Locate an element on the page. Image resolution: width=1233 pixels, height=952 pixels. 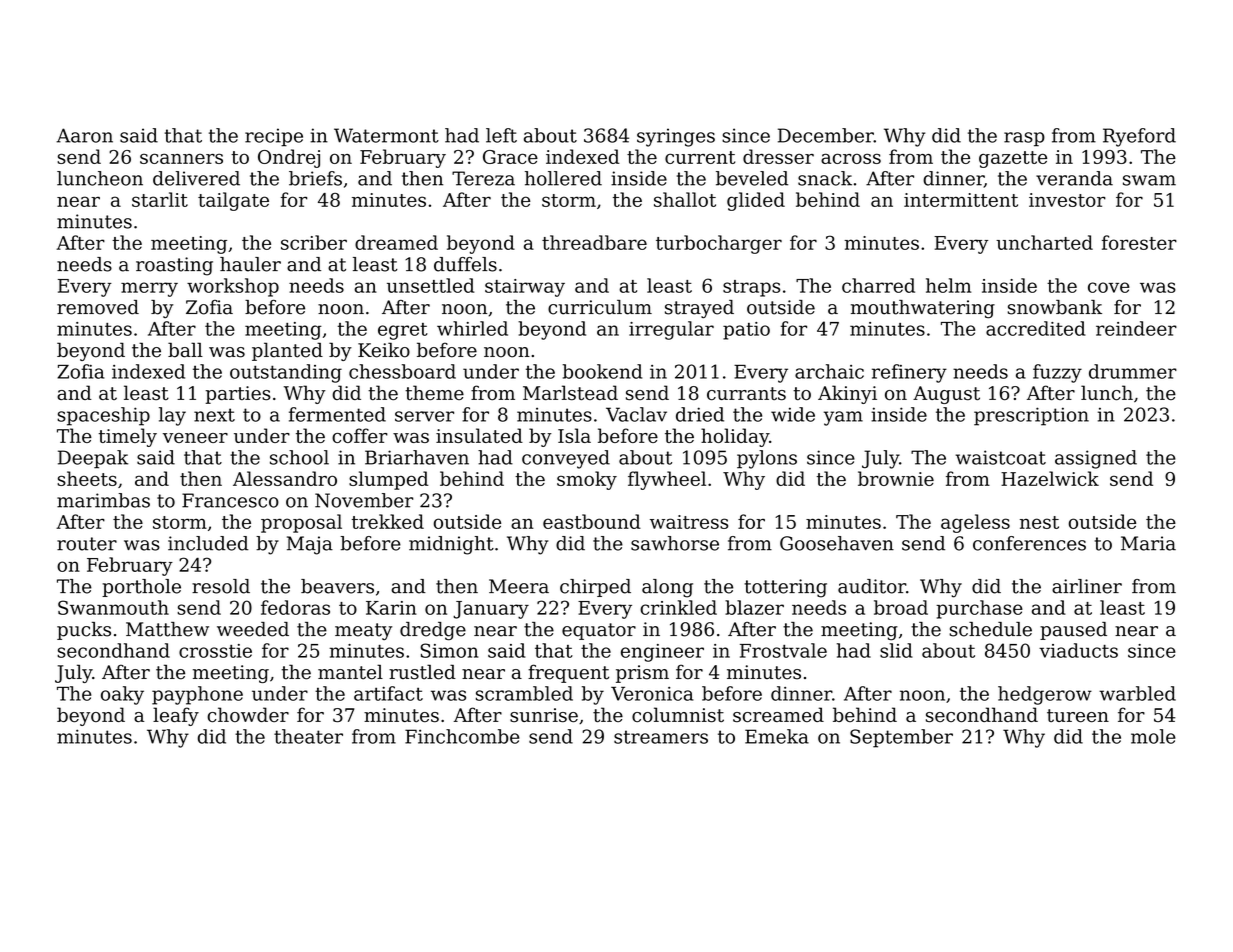
Aaron is located at coordinates (84, 135).
